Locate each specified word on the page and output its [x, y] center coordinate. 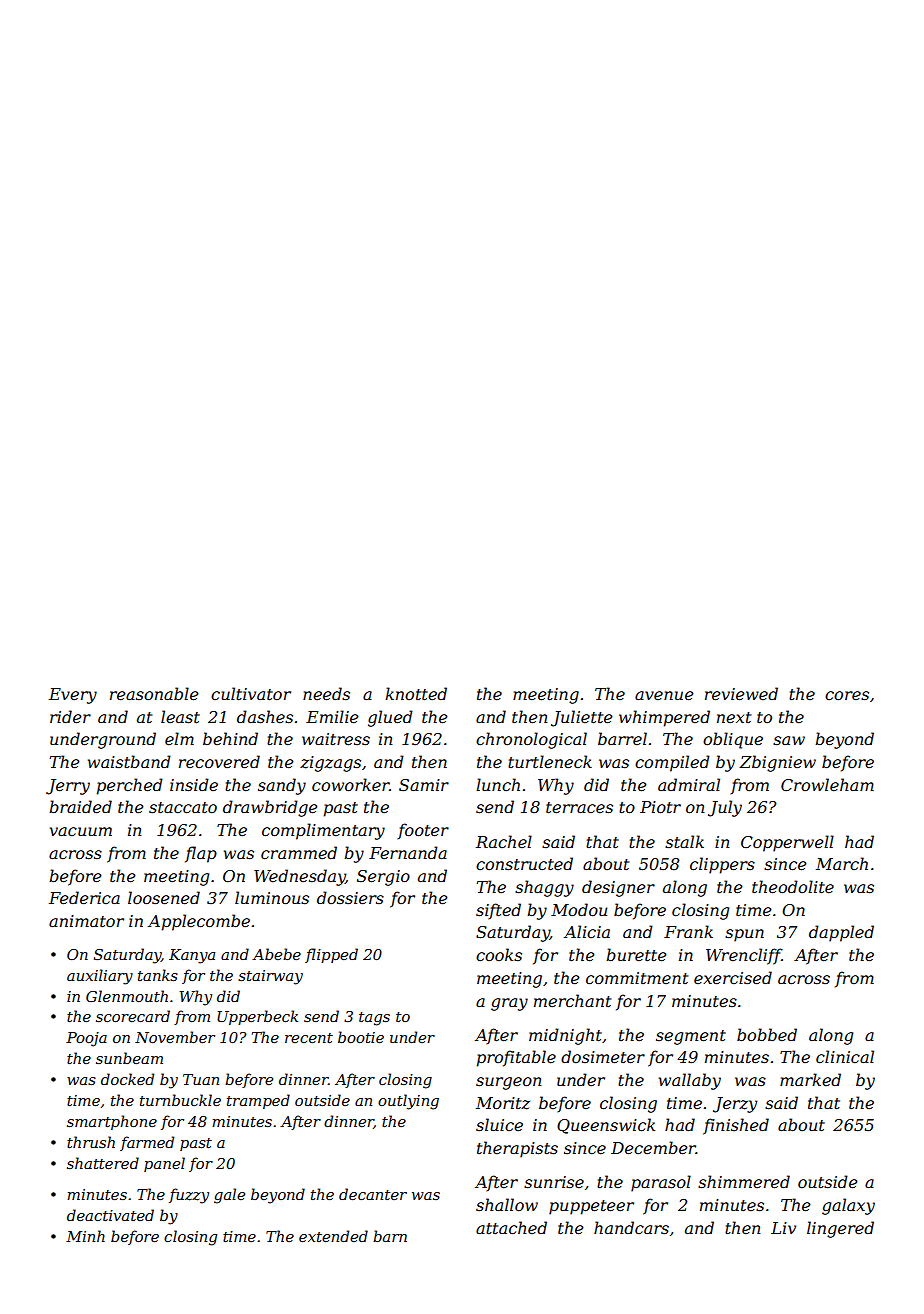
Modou [579, 909]
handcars [631, 1227]
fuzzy [189, 1196]
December [653, 1147]
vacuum [81, 831]
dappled [841, 933]
